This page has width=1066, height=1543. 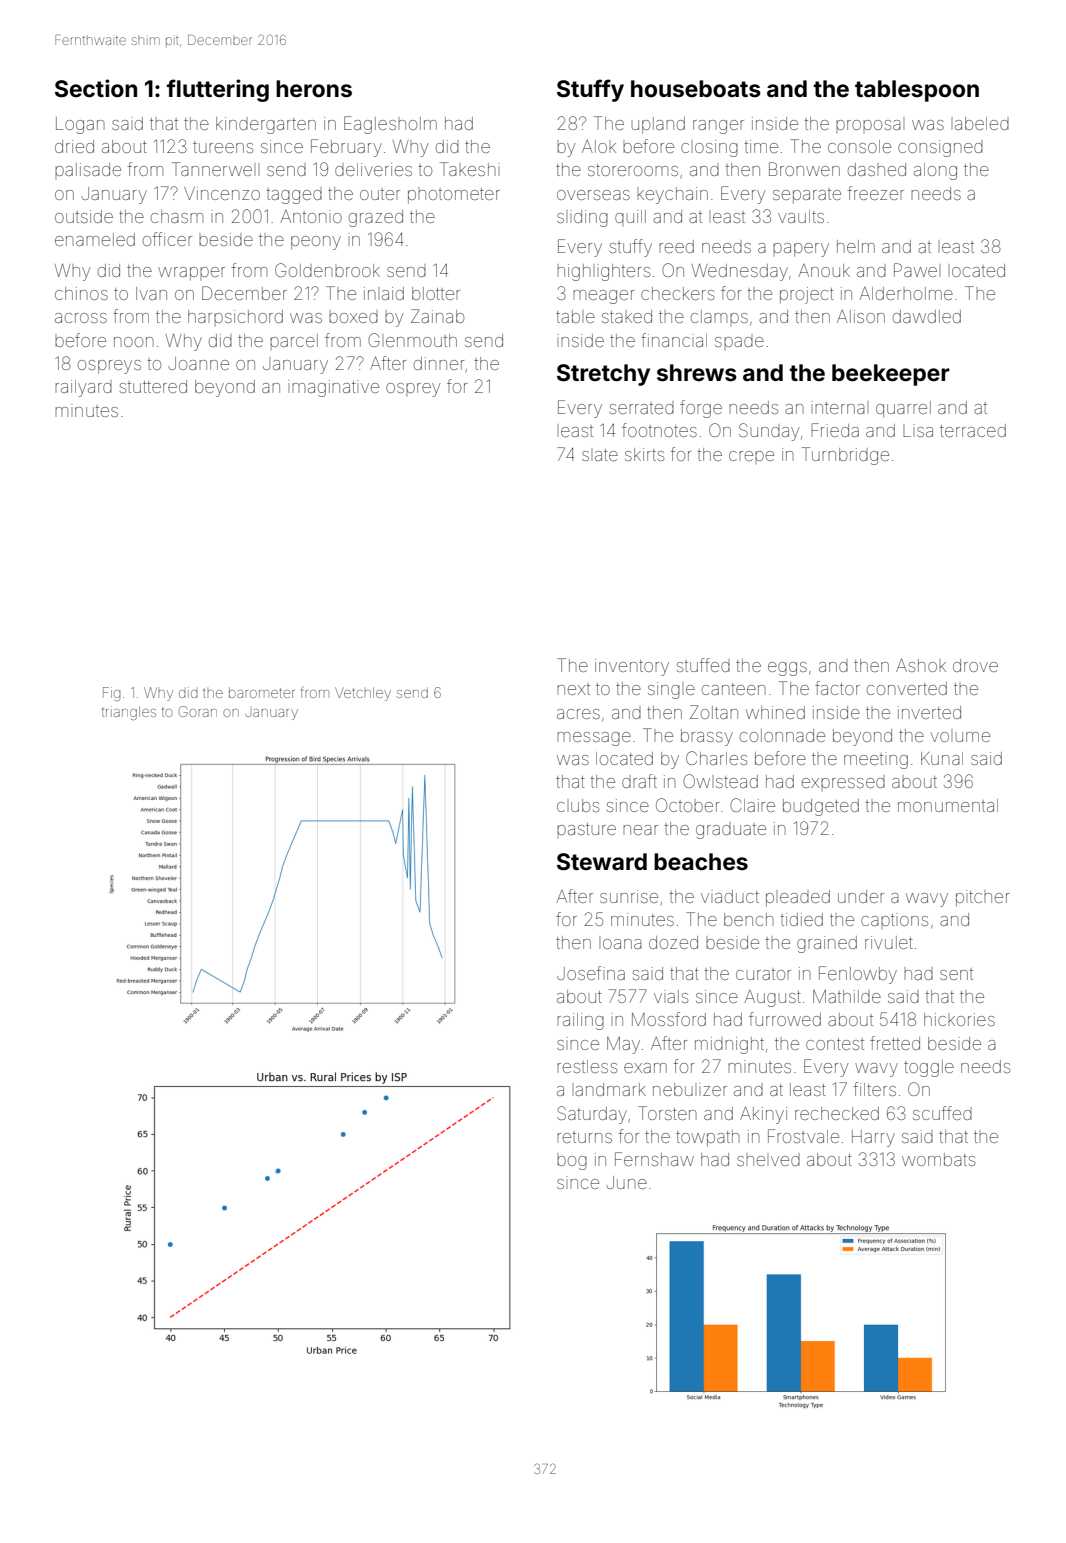 I want to click on exam, so click(x=645, y=1068).
